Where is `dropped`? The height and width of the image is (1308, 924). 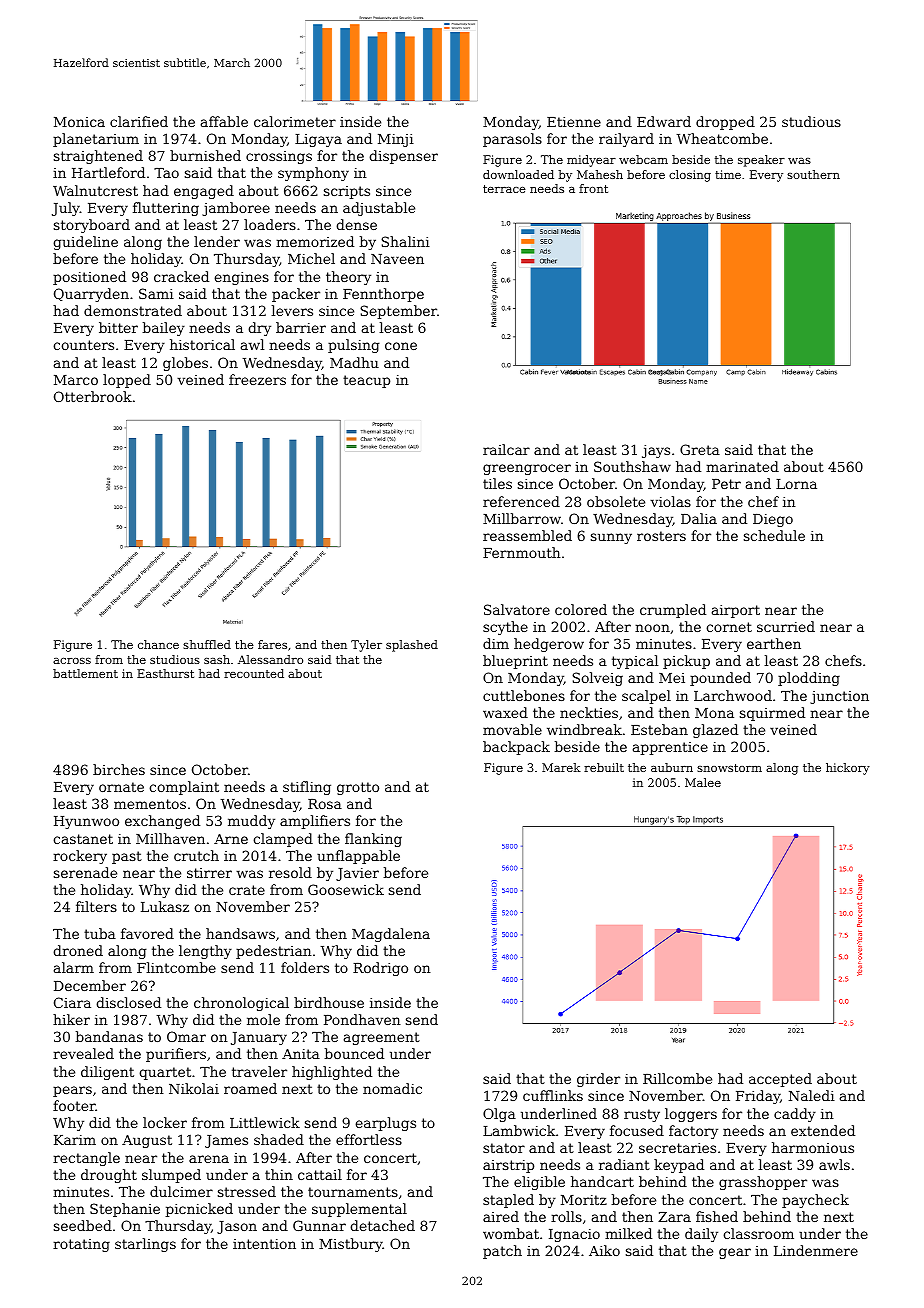 dropped is located at coordinates (725, 123).
